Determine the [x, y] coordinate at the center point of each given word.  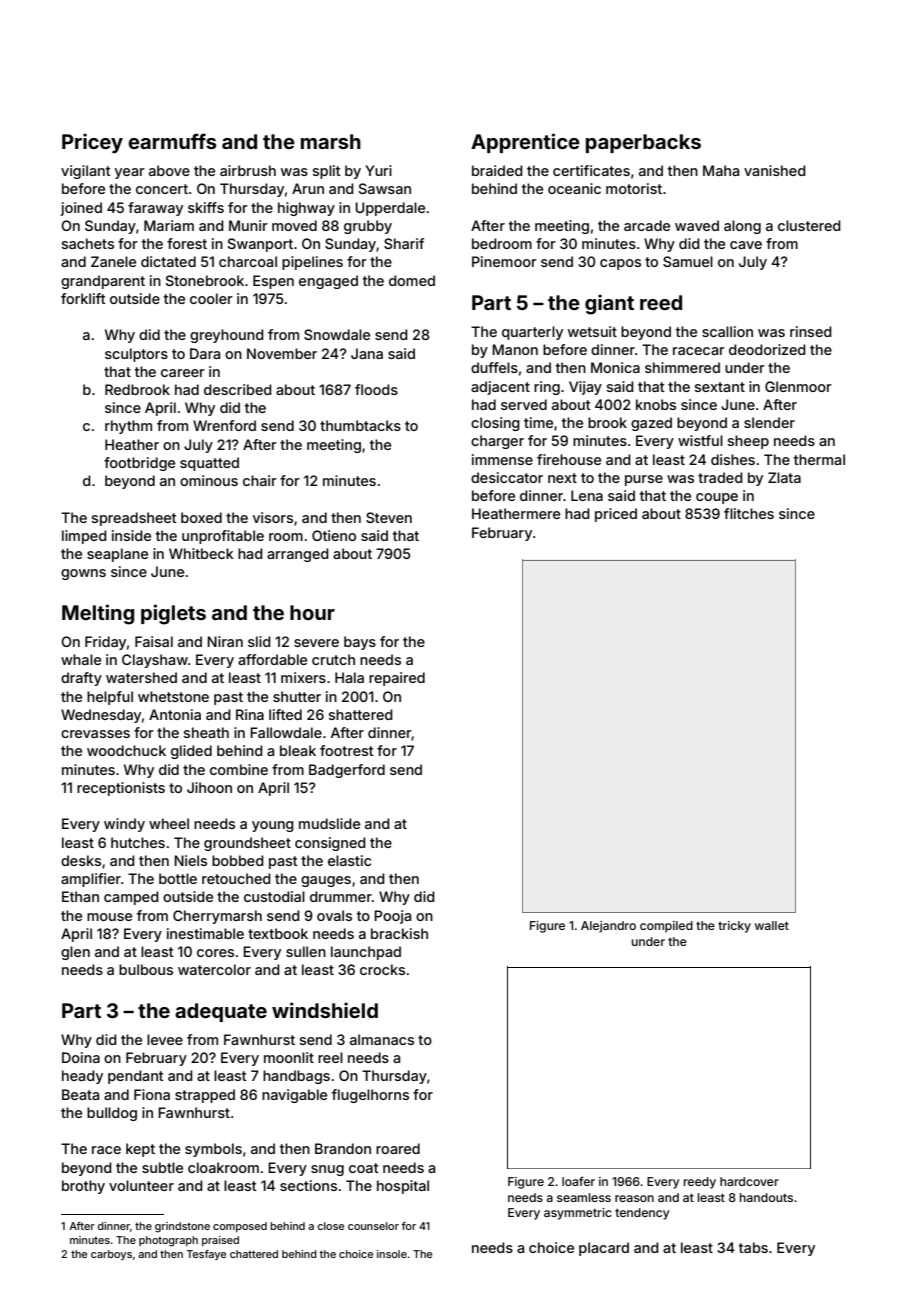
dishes [733, 459]
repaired [397, 679]
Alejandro [608, 927]
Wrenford [224, 425]
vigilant [86, 172]
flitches [749, 513]
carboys [111, 1255]
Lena [587, 495]
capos [620, 264]
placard [604, 1249]
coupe [717, 498]
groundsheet [247, 844]
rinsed [811, 331]
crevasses [95, 734]
